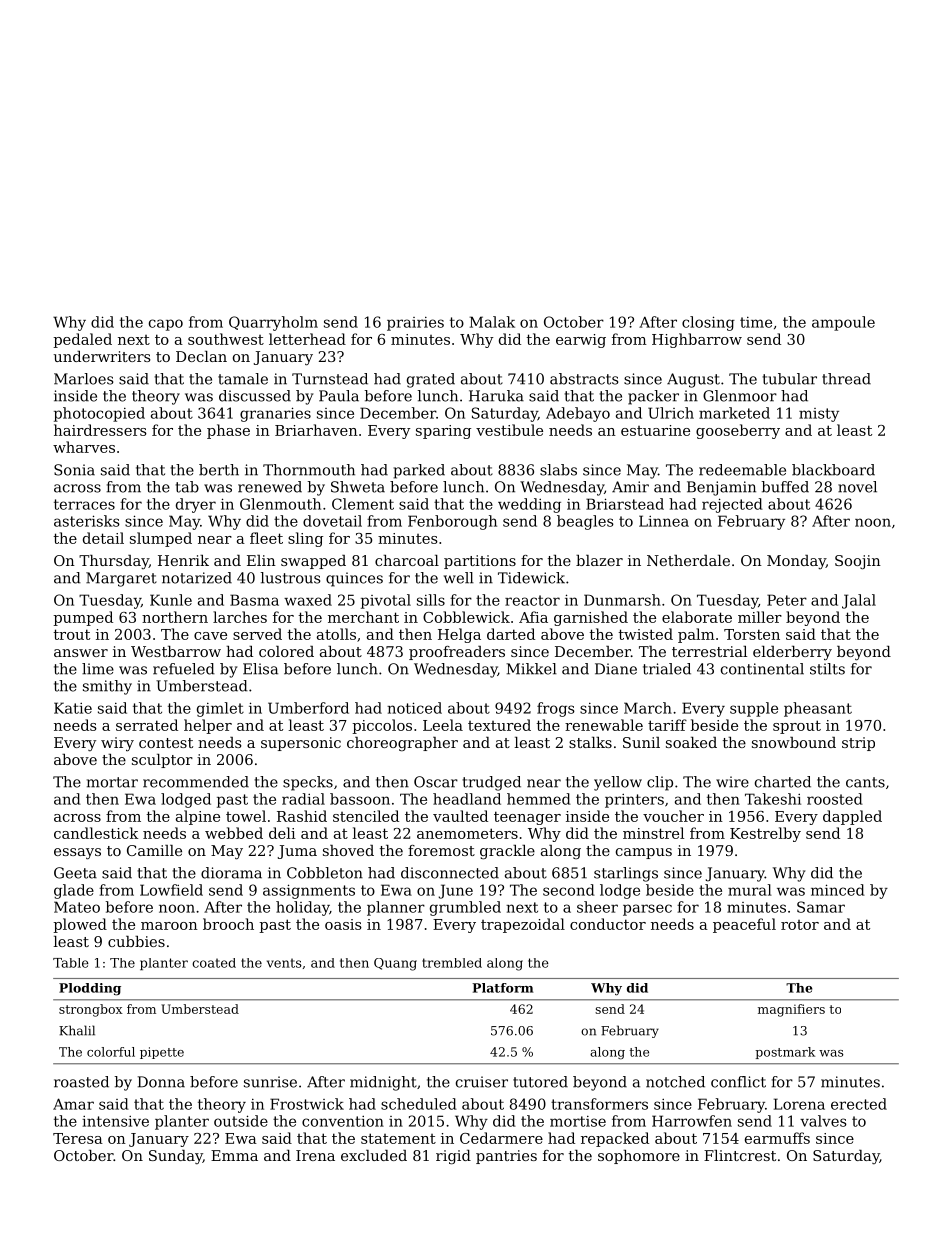  I want to click on refueled, so click(184, 669).
